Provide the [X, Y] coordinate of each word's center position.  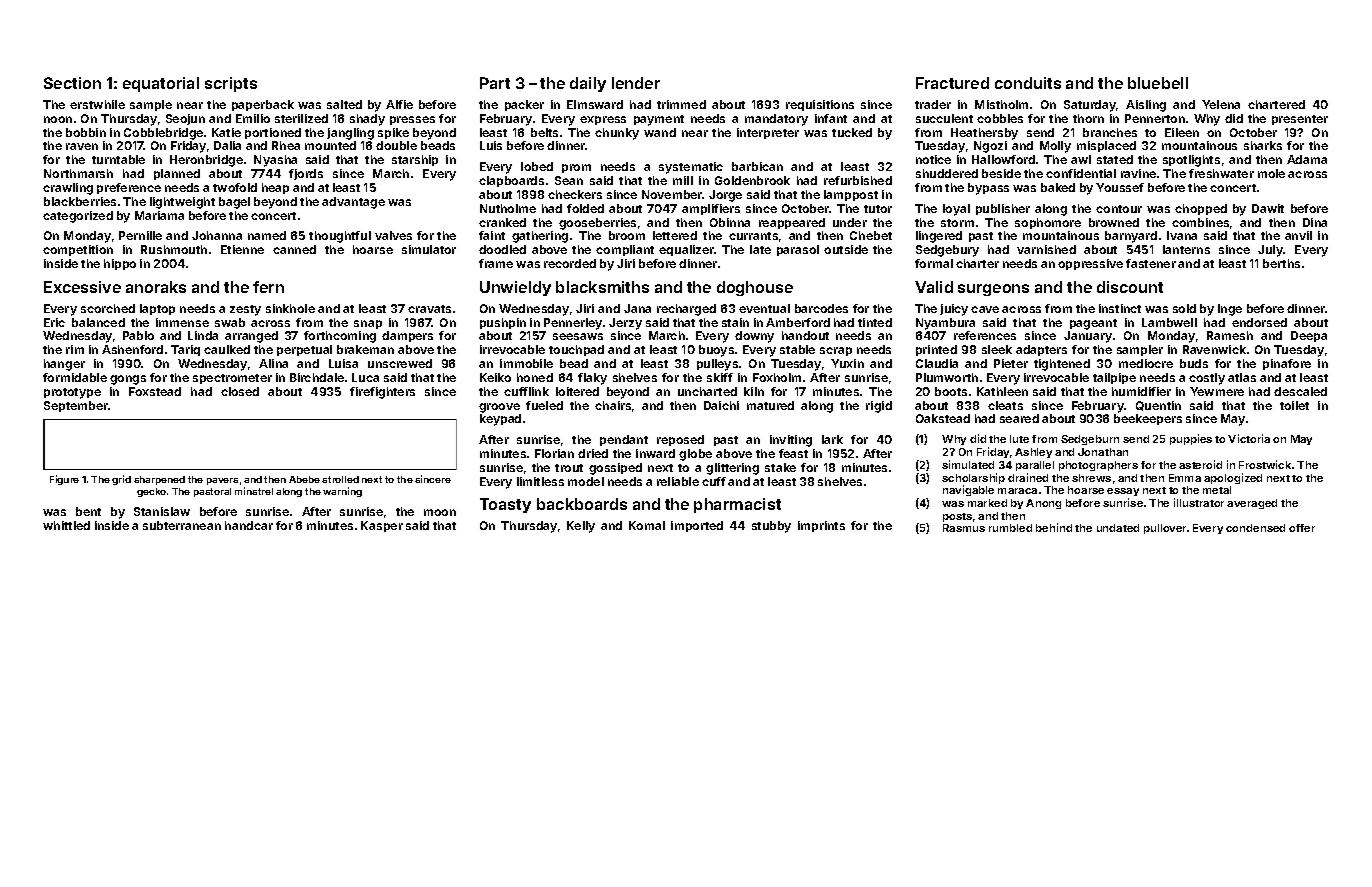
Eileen [1182, 132]
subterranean [182, 525]
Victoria [1249, 438]
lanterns [1186, 249]
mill [683, 180]
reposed [680, 440]
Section [72, 83]
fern [268, 287]
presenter [1300, 120]
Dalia [227, 145]
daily [588, 84]
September [76, 406]
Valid [934, 287]
